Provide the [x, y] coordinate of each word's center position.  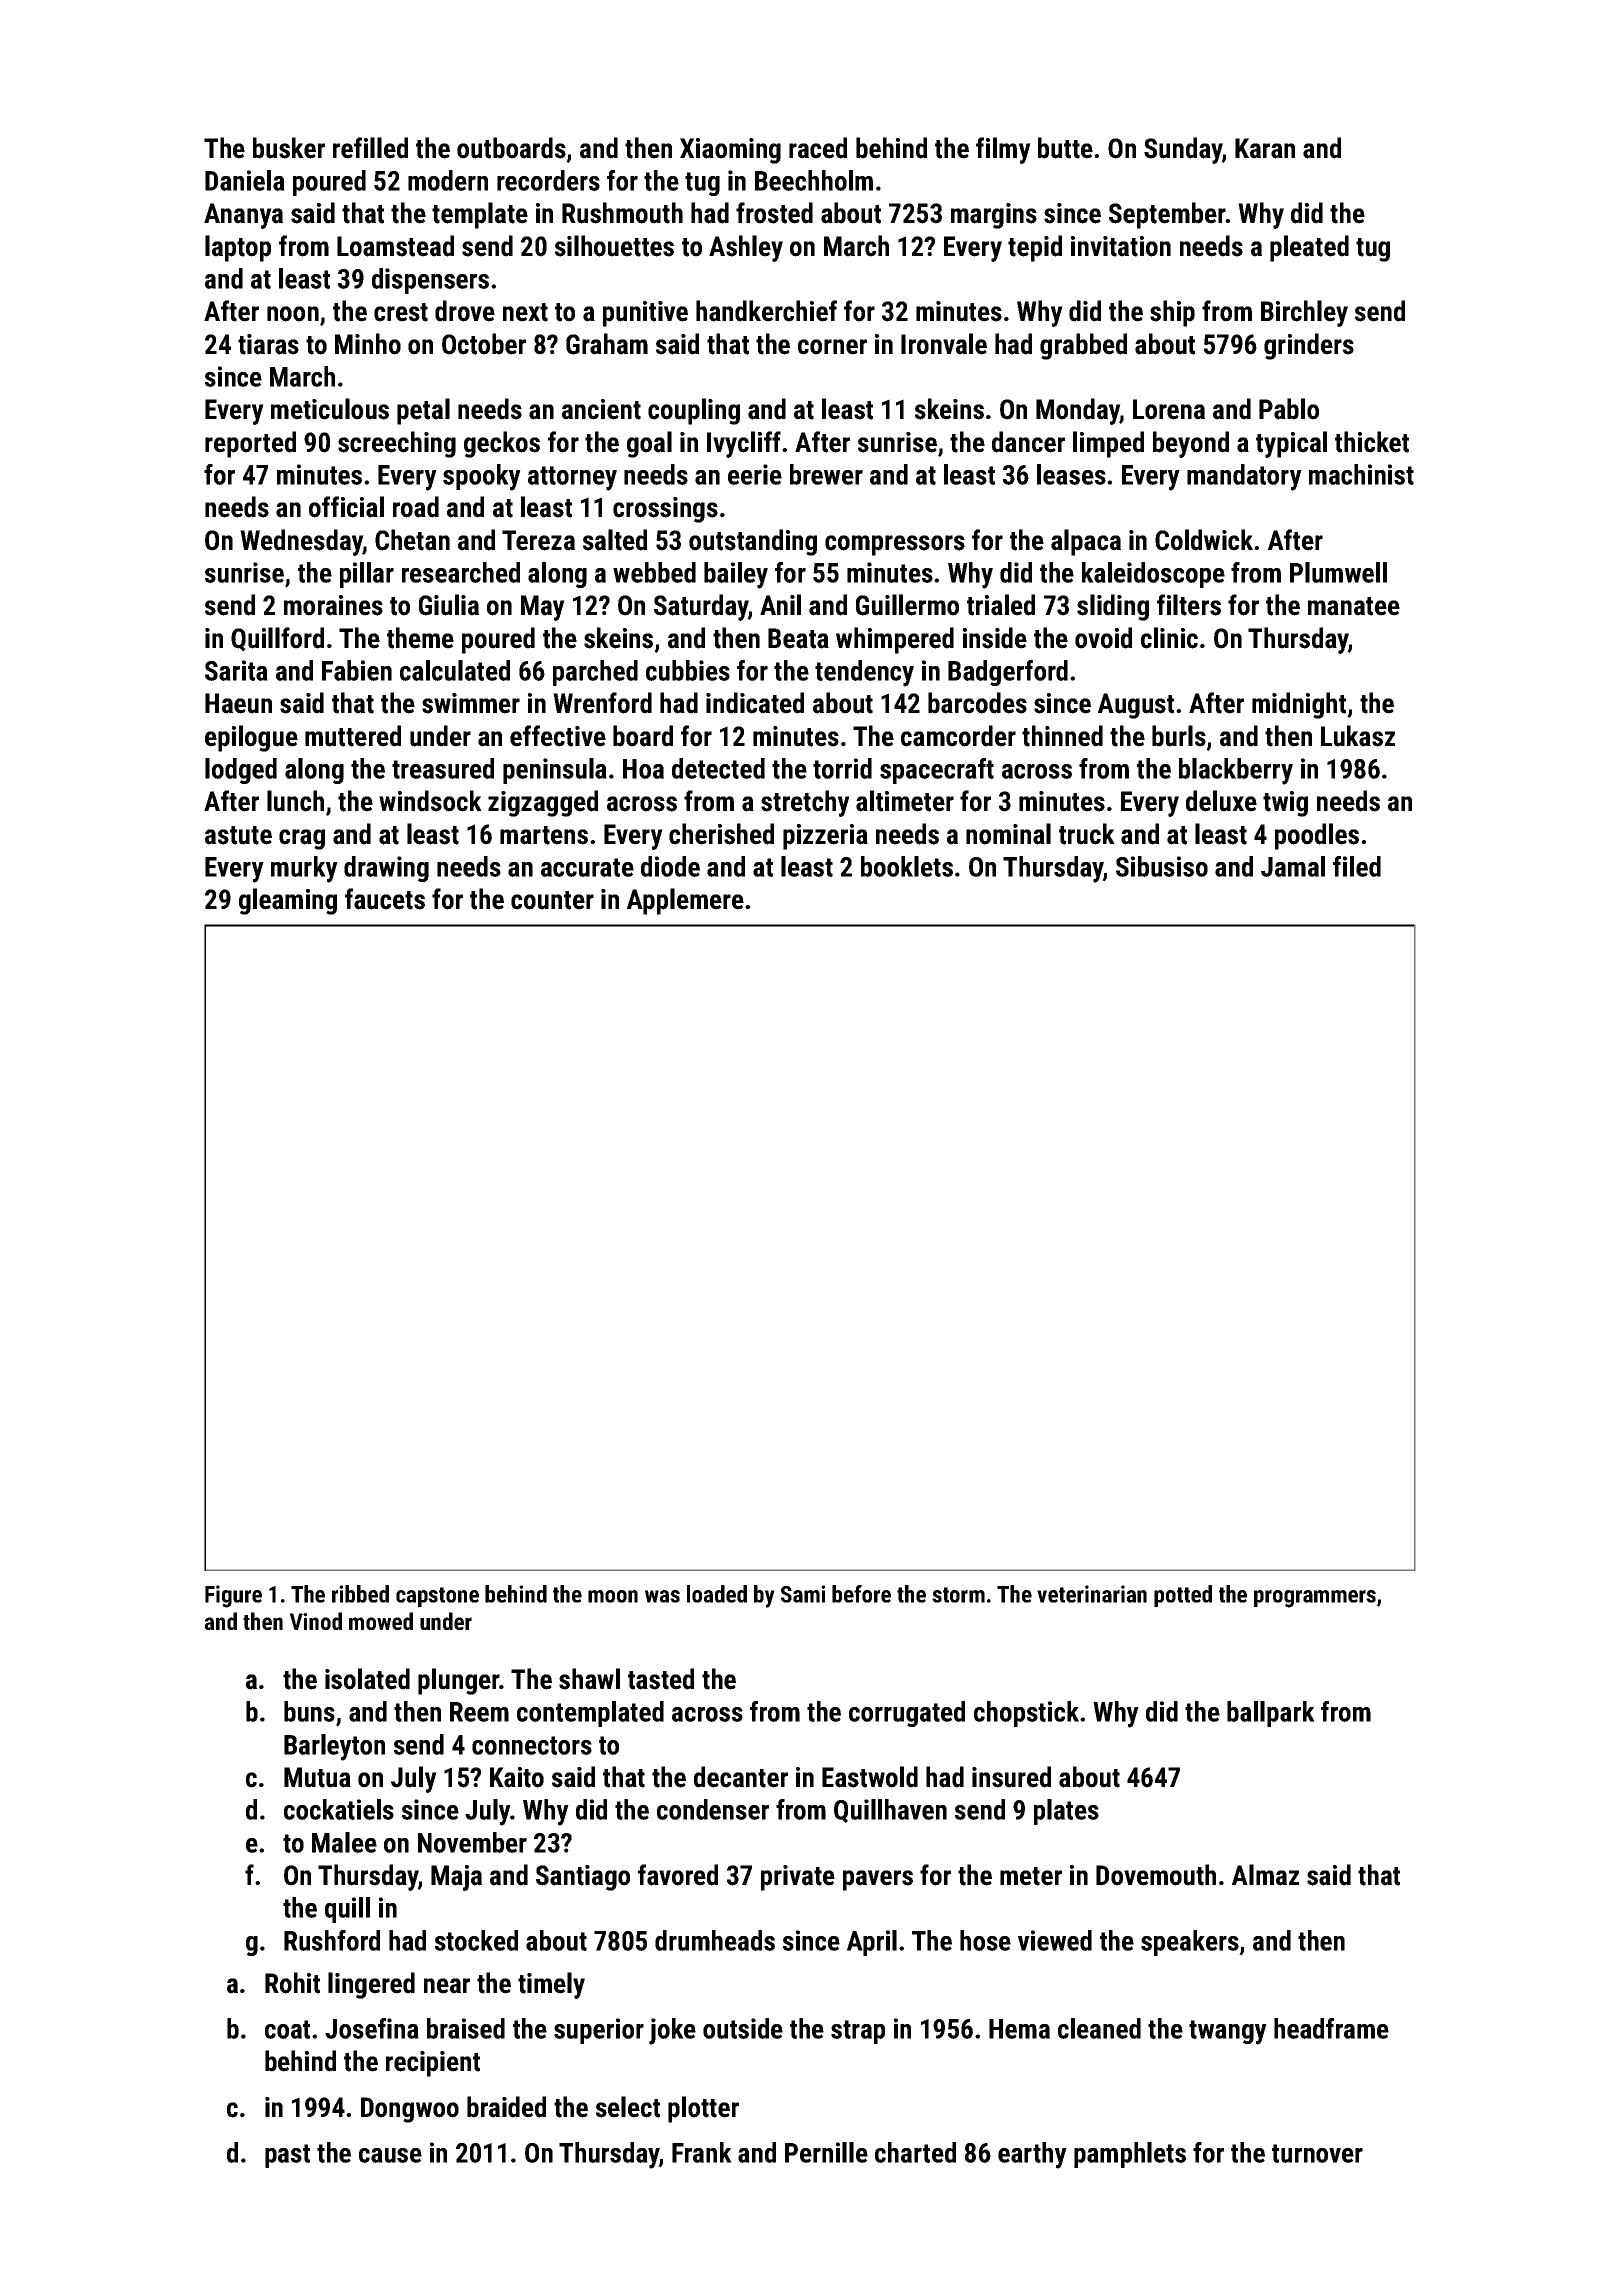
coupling [694, 411]
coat [287, 2029]
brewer [826, 474]
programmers [1315, 1599]
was [662, 1596]
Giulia [449, 605]
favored [678, 1875]
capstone [437, 1597]
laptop [238, 248]
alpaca [1086, 542]
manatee [1354, 606]
